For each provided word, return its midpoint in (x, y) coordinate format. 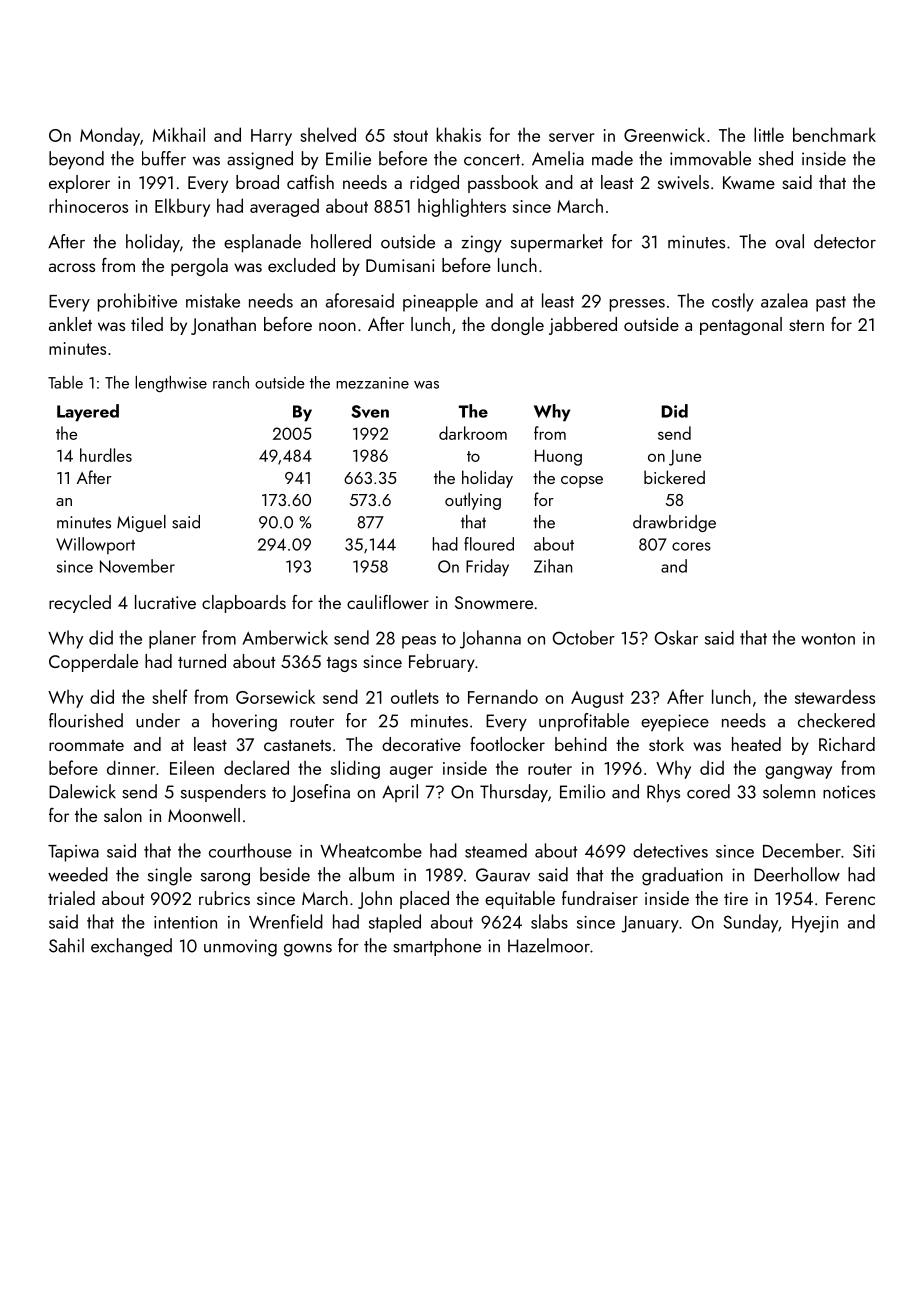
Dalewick (82, 791)
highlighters (462, 207)
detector (845, 241)
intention (185, 922)
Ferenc (850, 898)
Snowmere (494, 602)
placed (424, 900)
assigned (260, 160)
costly (733, 302)
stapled (395, 923)
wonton (828, 639)
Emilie (348, 158)
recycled (80, 604)
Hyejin (815, 924)
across (72, 267)
